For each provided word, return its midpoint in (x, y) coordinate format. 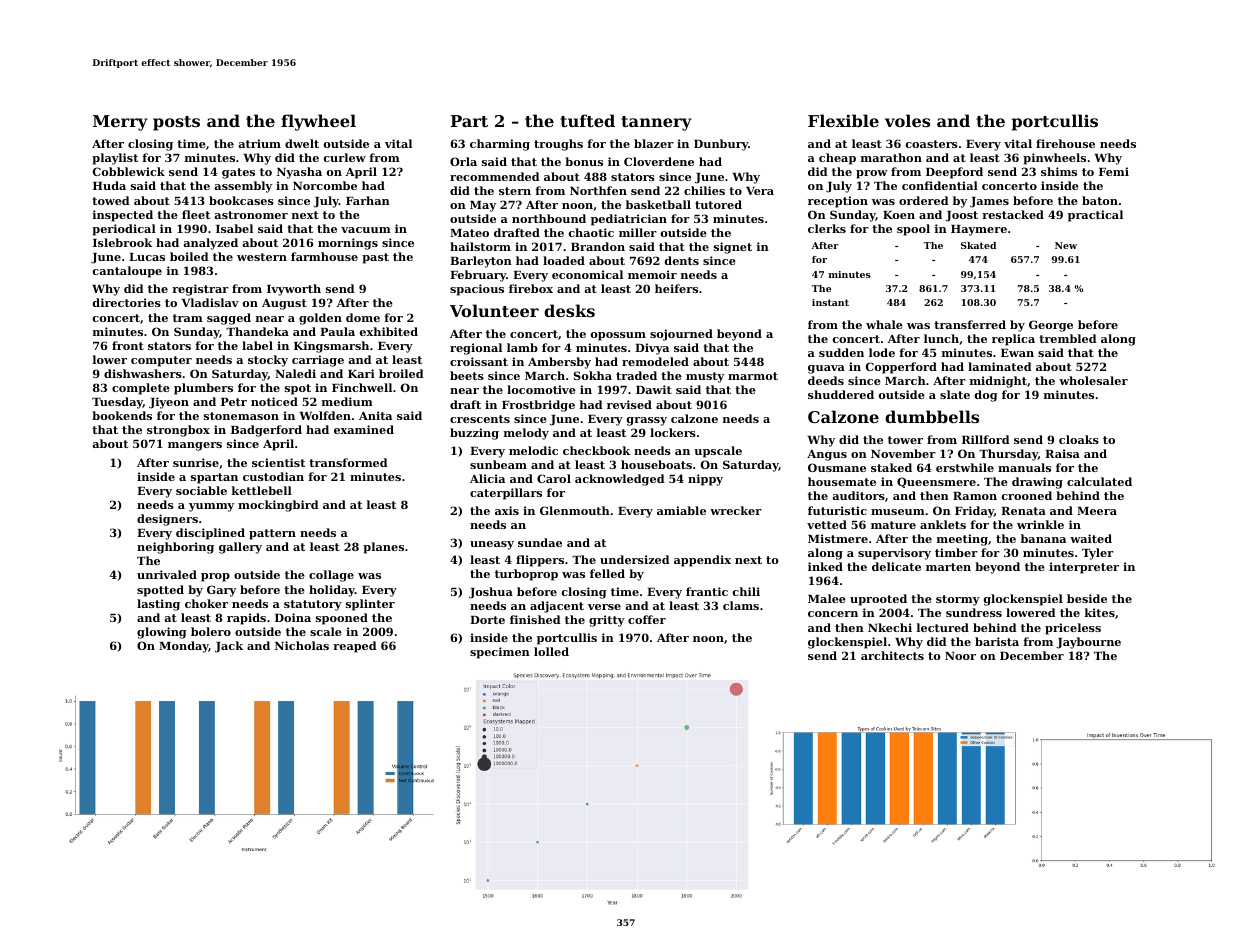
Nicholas (302, 645)
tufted (587, 120)
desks (569, 310)
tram (188, 318)
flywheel (318, 122)
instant (830, 302)
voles (907, 120)
